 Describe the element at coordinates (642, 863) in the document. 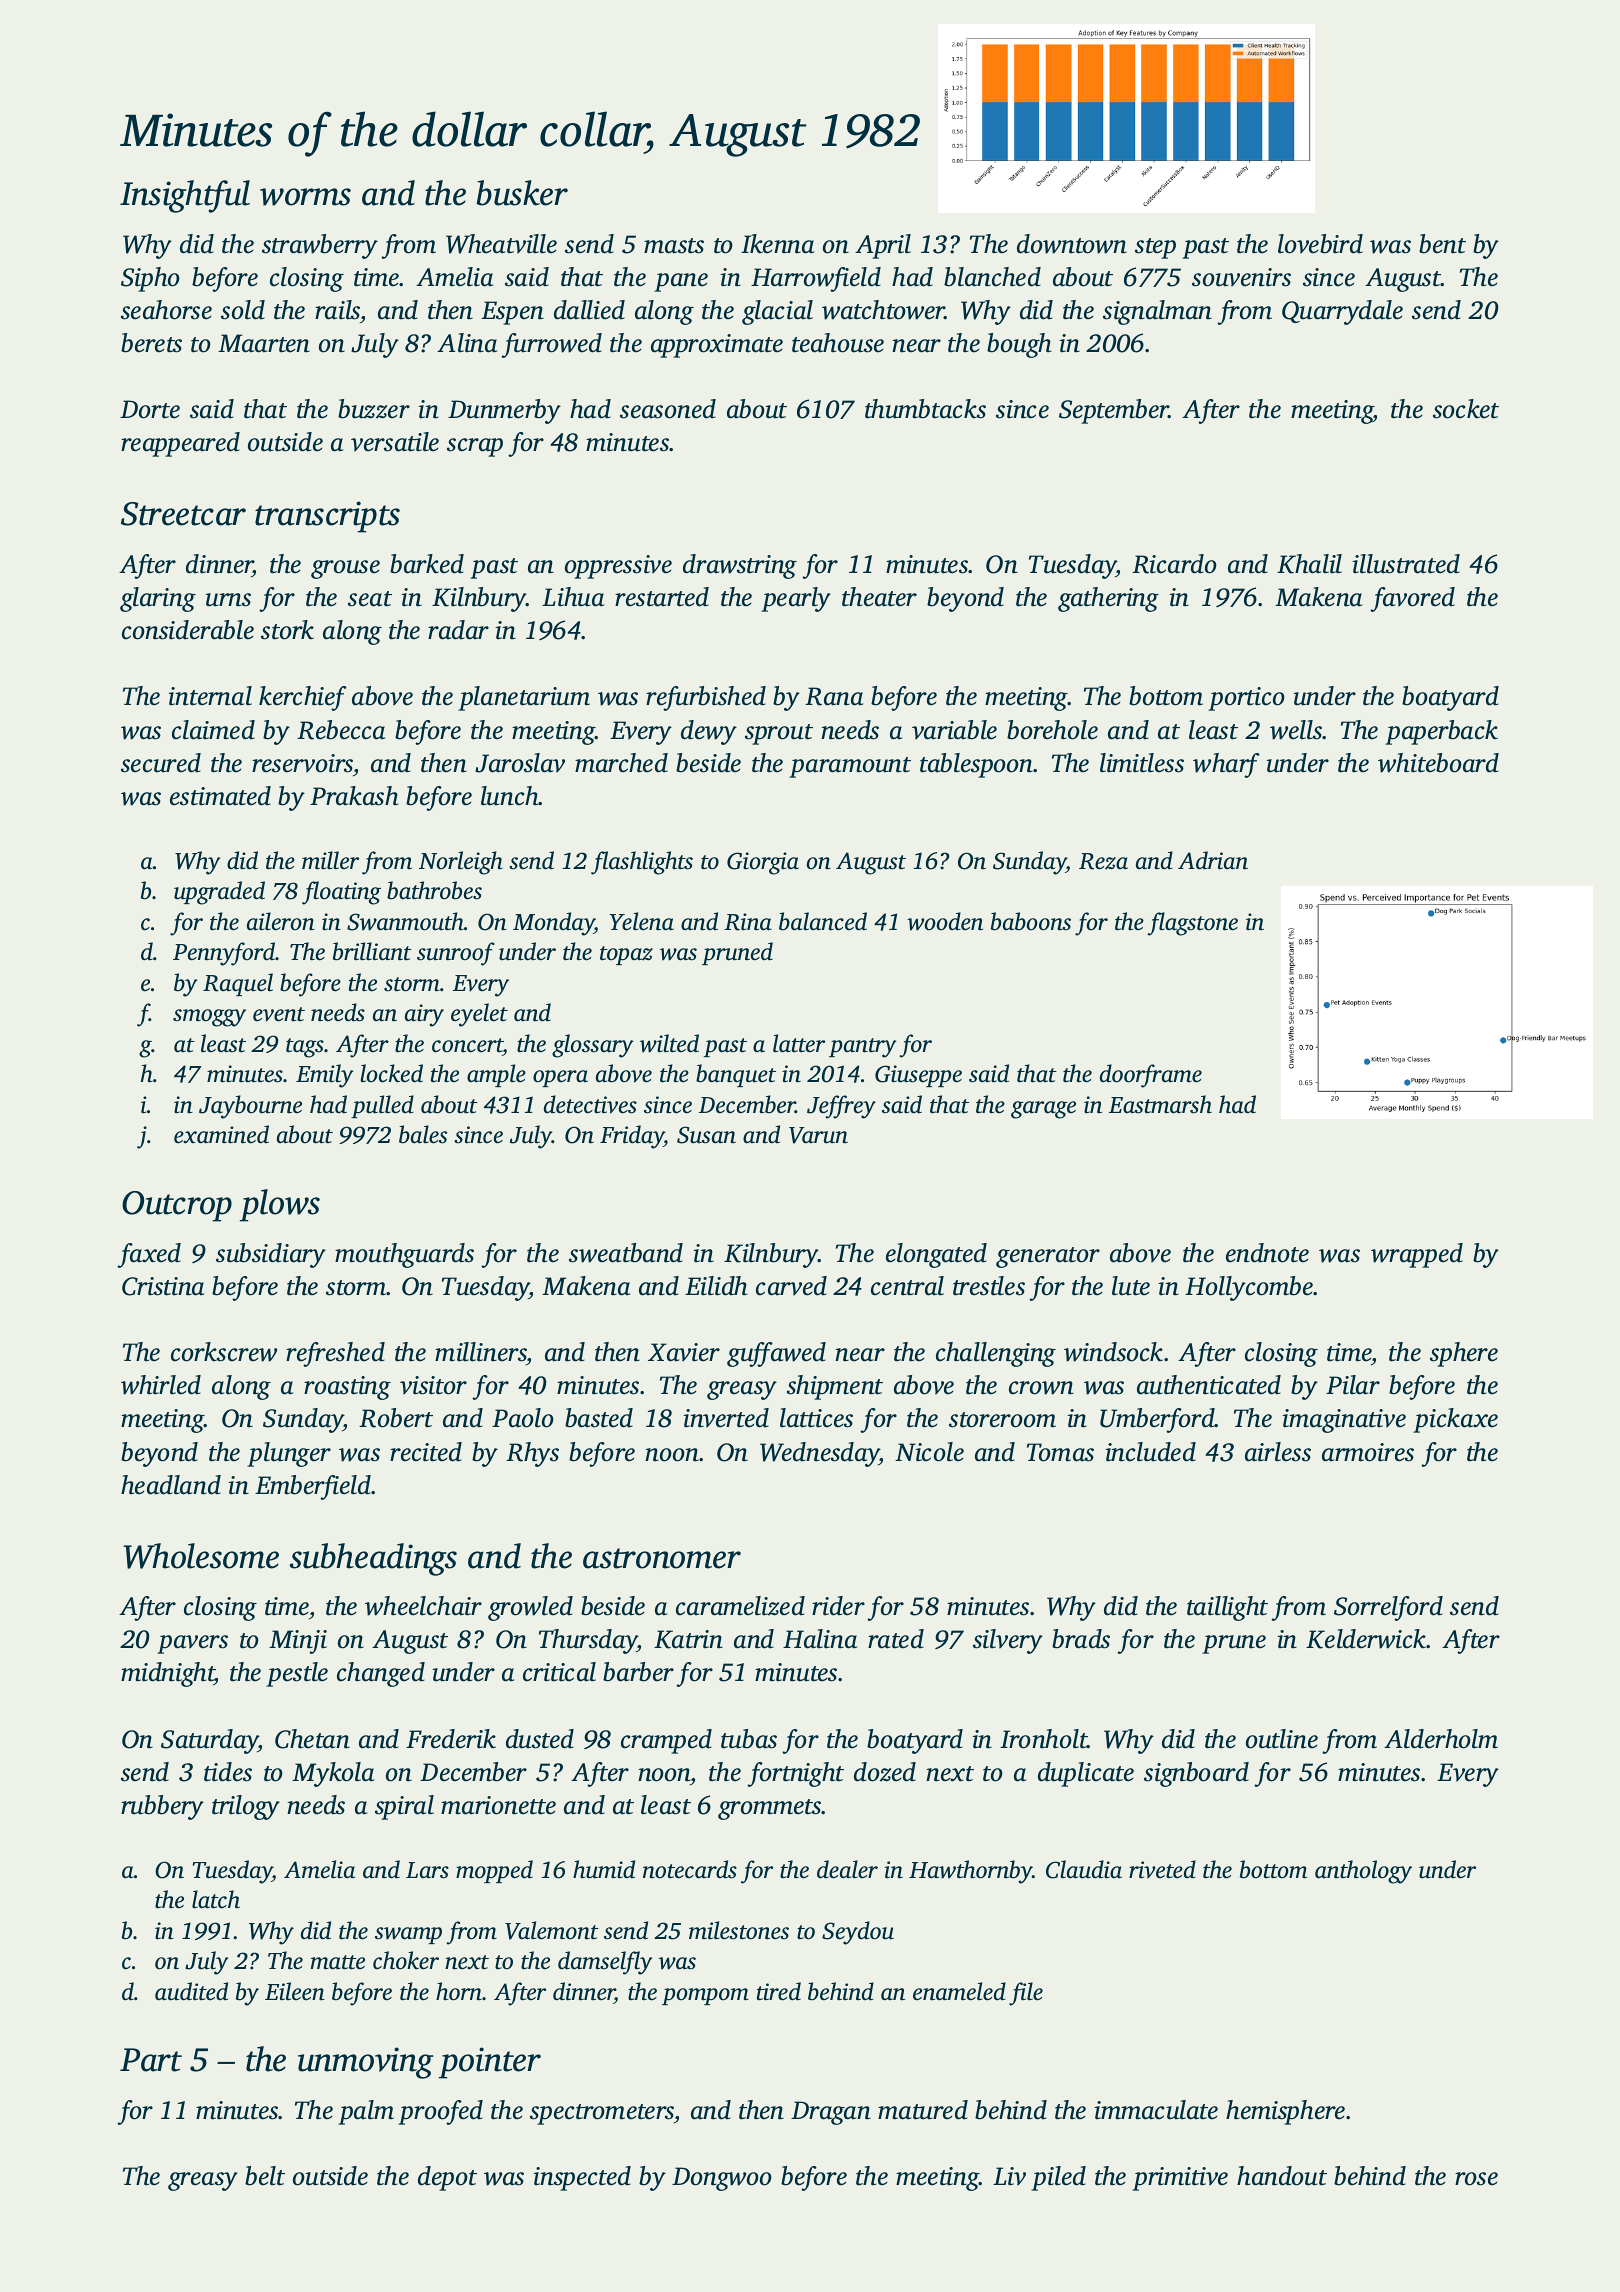

I see `flashlights` at that location.
